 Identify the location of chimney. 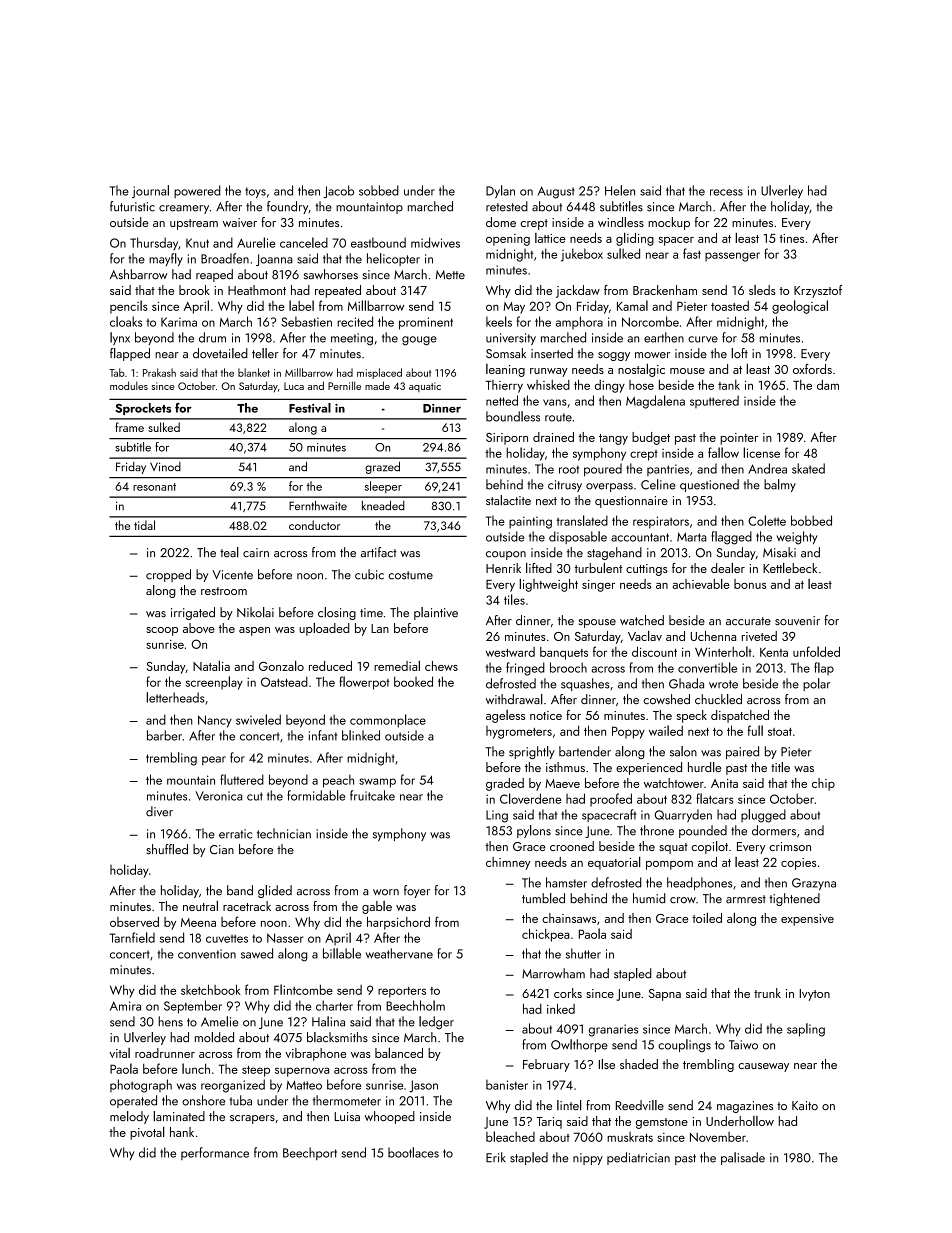
(508, 863).
